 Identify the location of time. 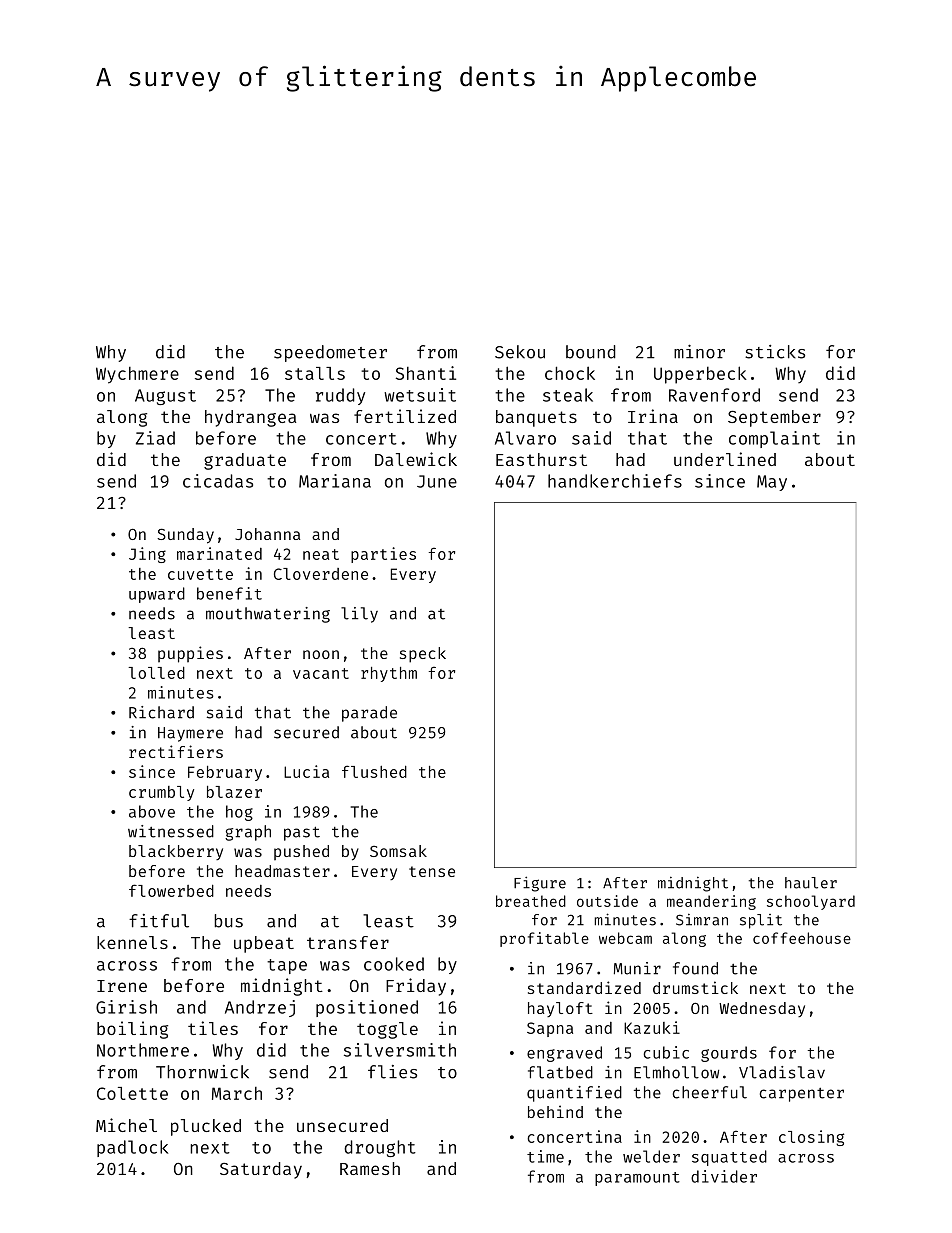
(545, 1156).
